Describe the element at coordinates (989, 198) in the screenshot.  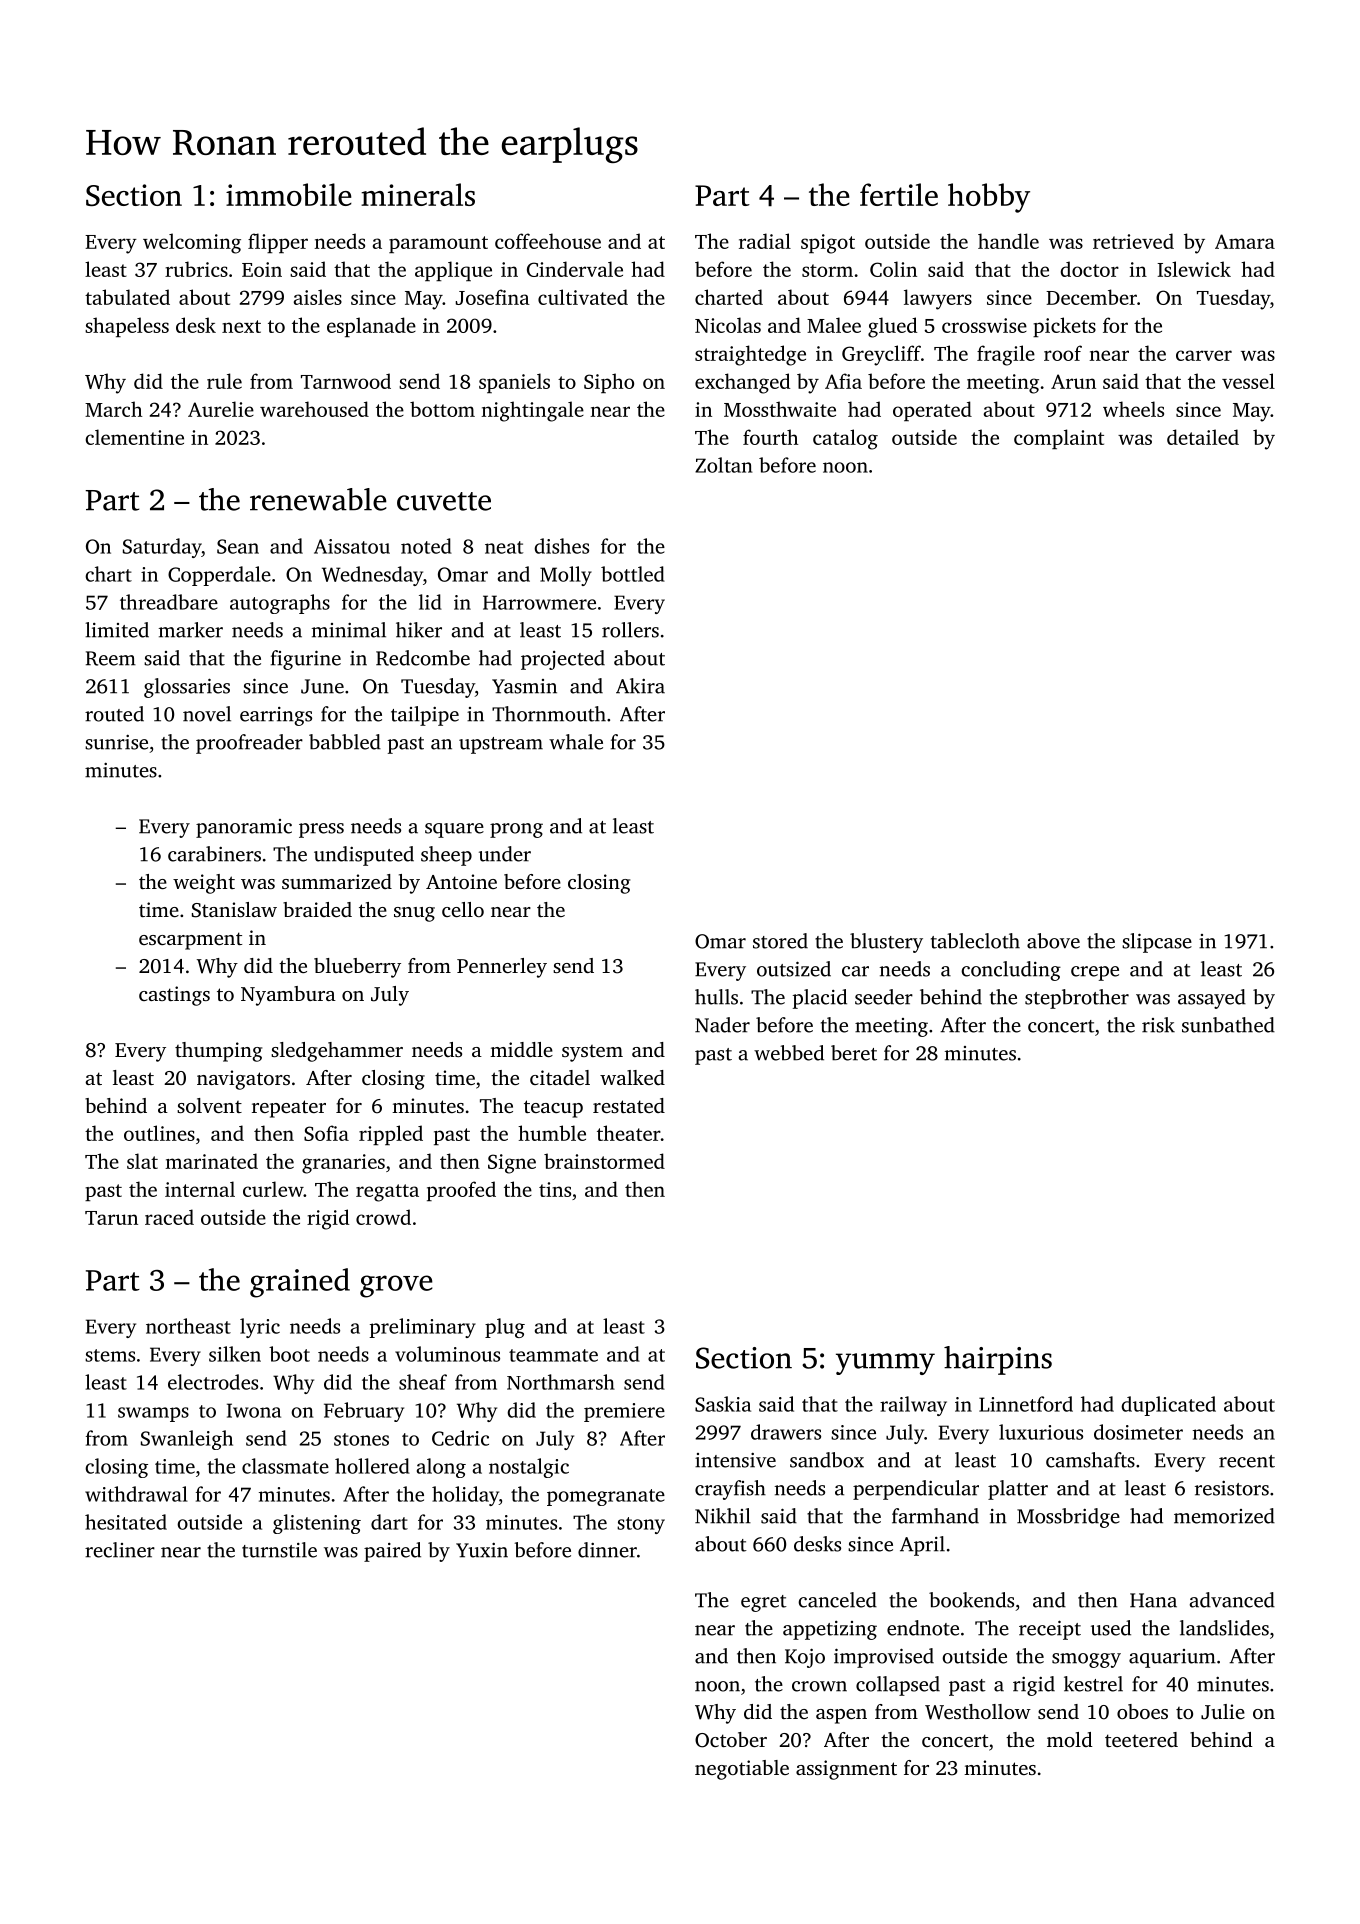
I see `hobby` at that location.
